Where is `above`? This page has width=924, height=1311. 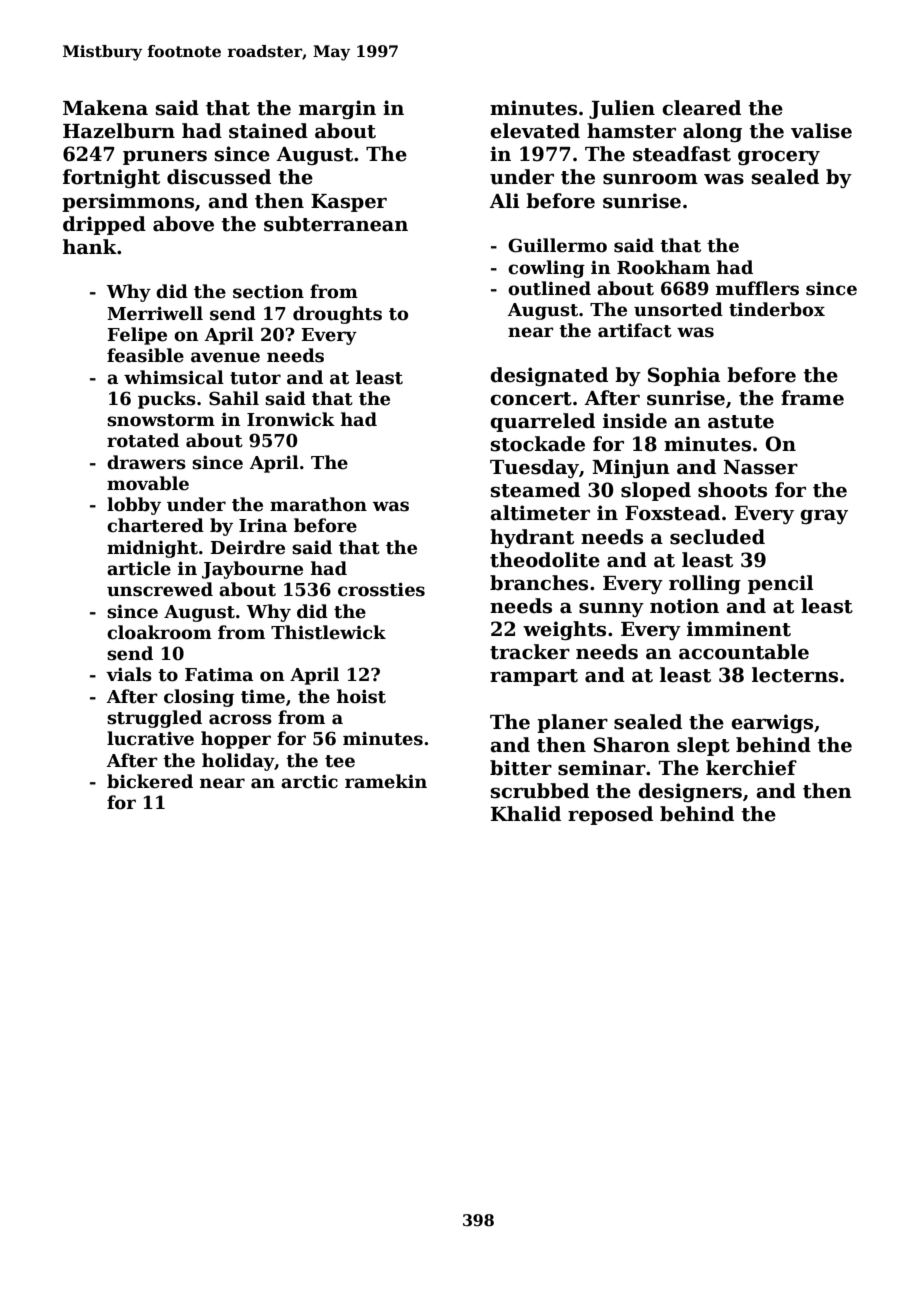 above is located at coordinates (183, 224).
